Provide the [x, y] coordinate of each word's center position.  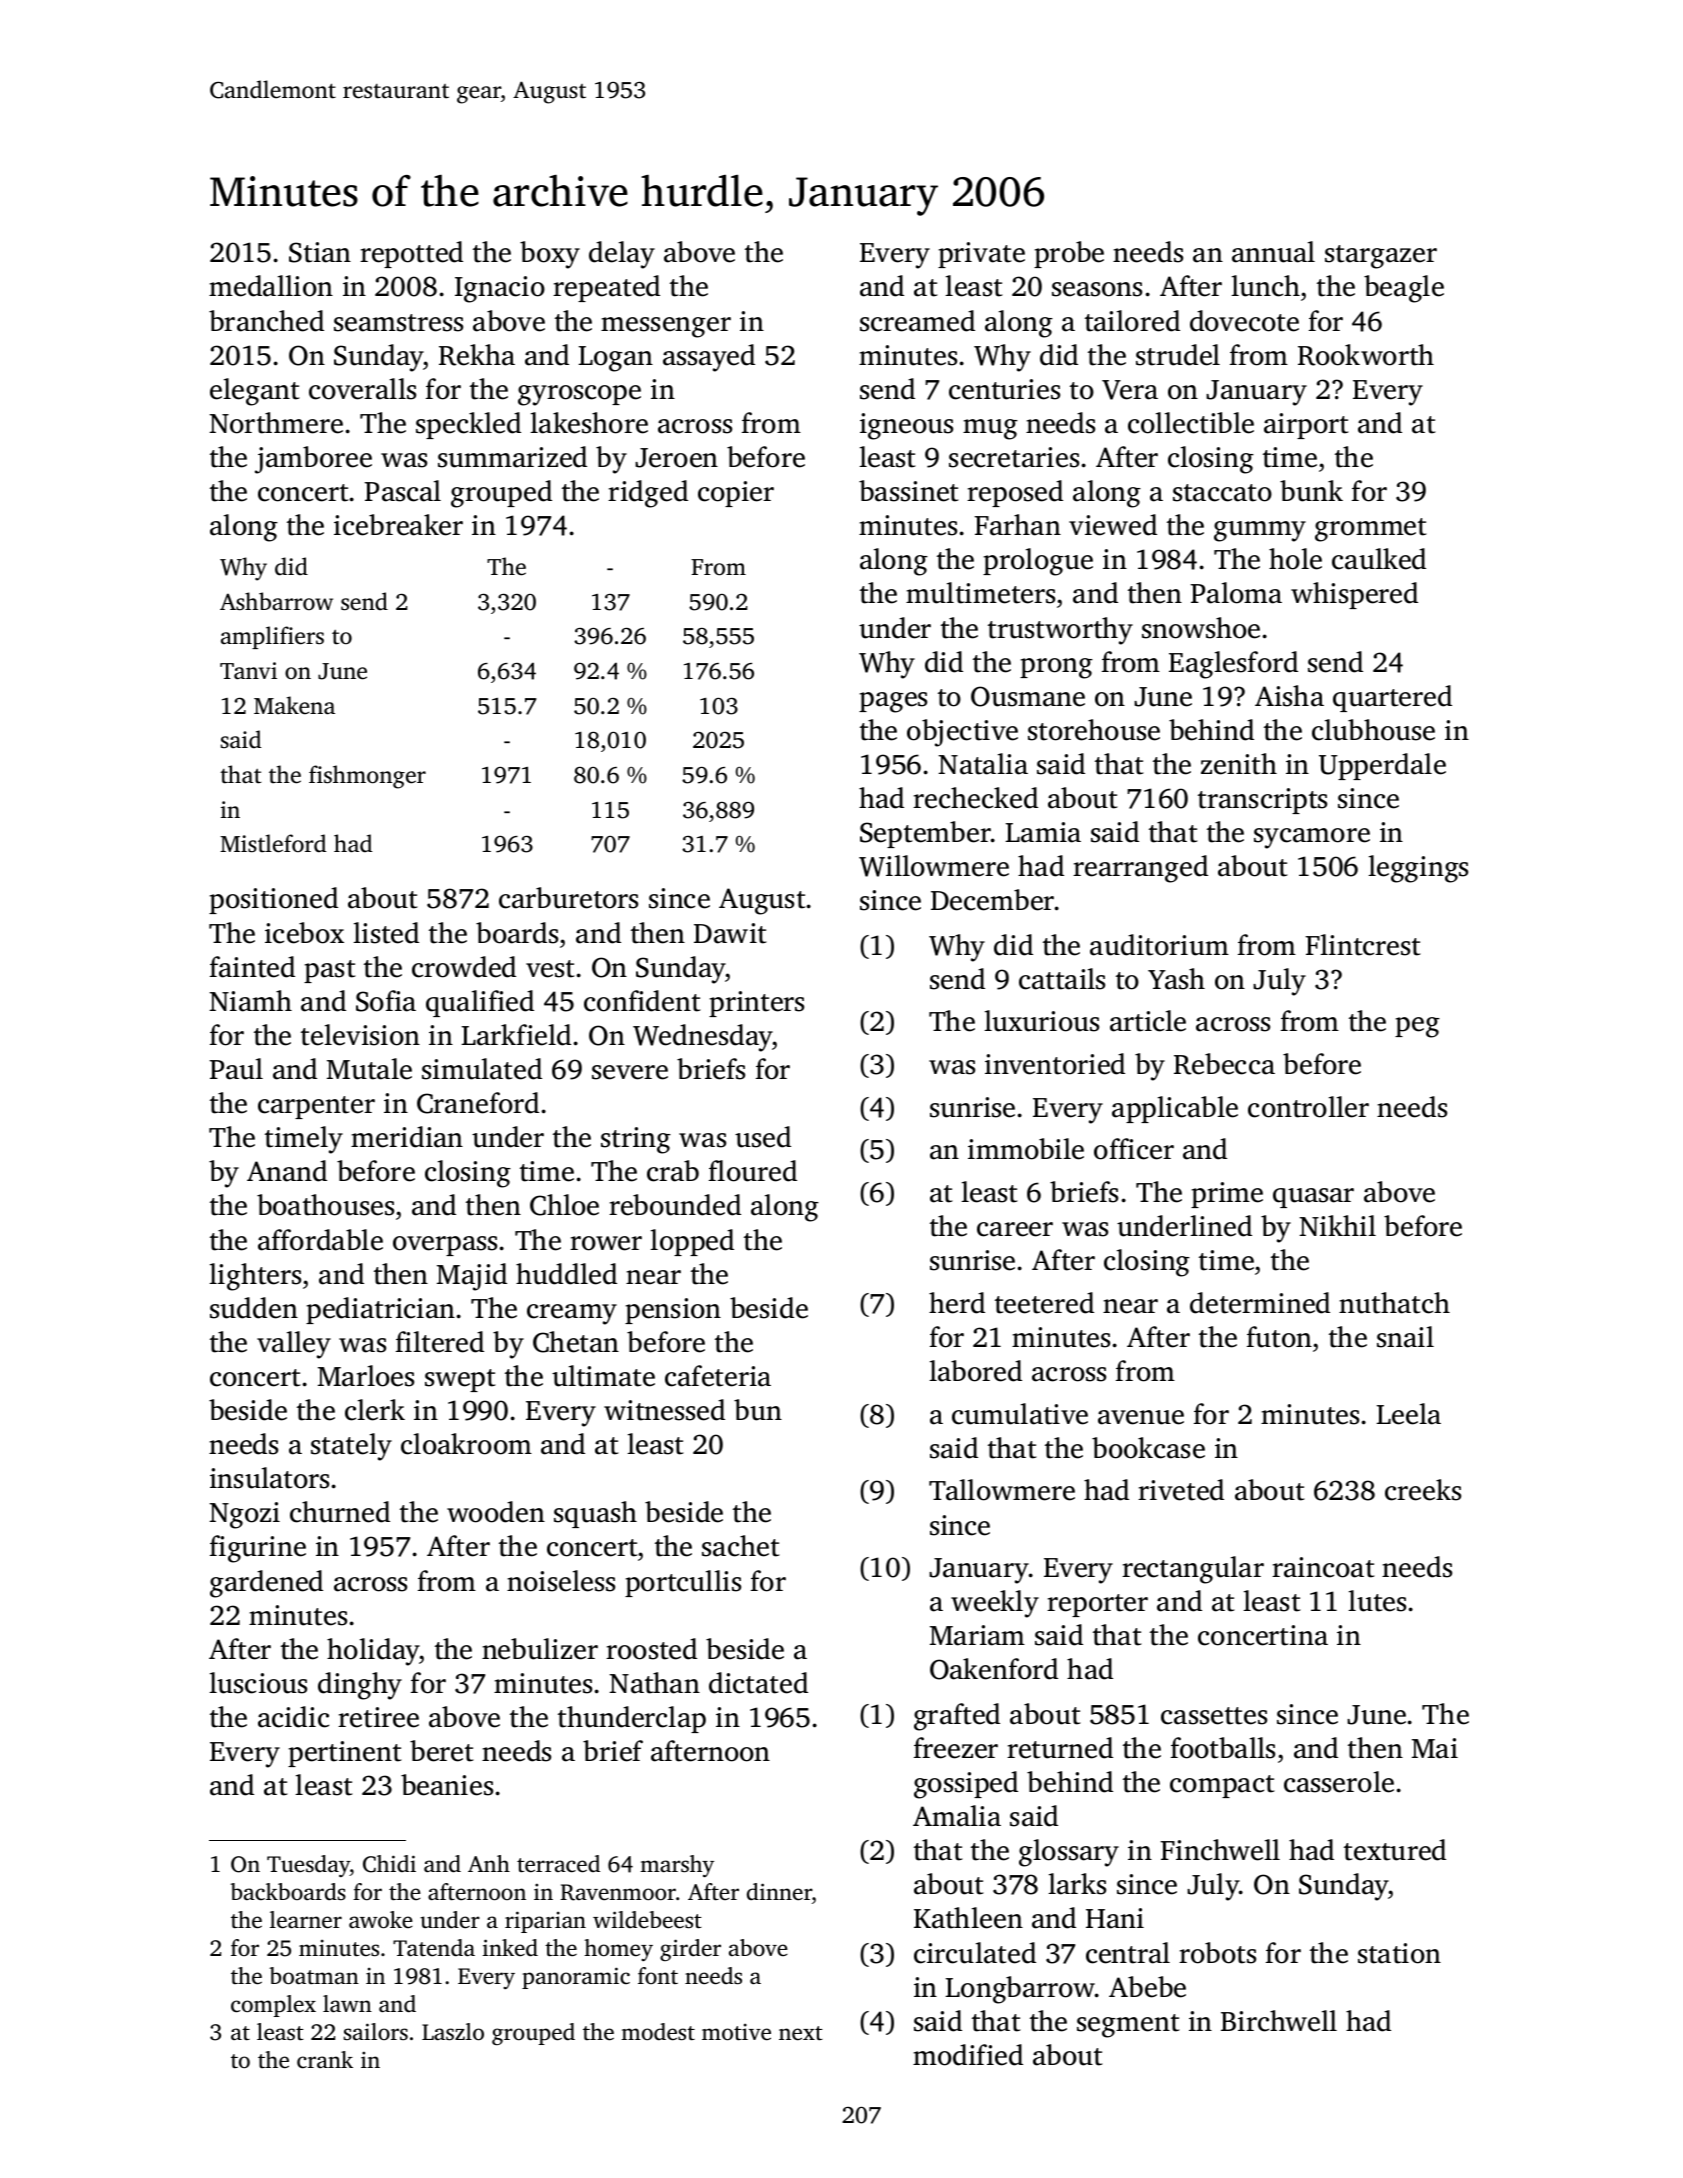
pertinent [344, 1754]
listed [386, 933]
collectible [1191, 423]
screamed [917, 321]
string [636, 1140]
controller [1308, 1107]
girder [690, 1950]
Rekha [477, 355]
